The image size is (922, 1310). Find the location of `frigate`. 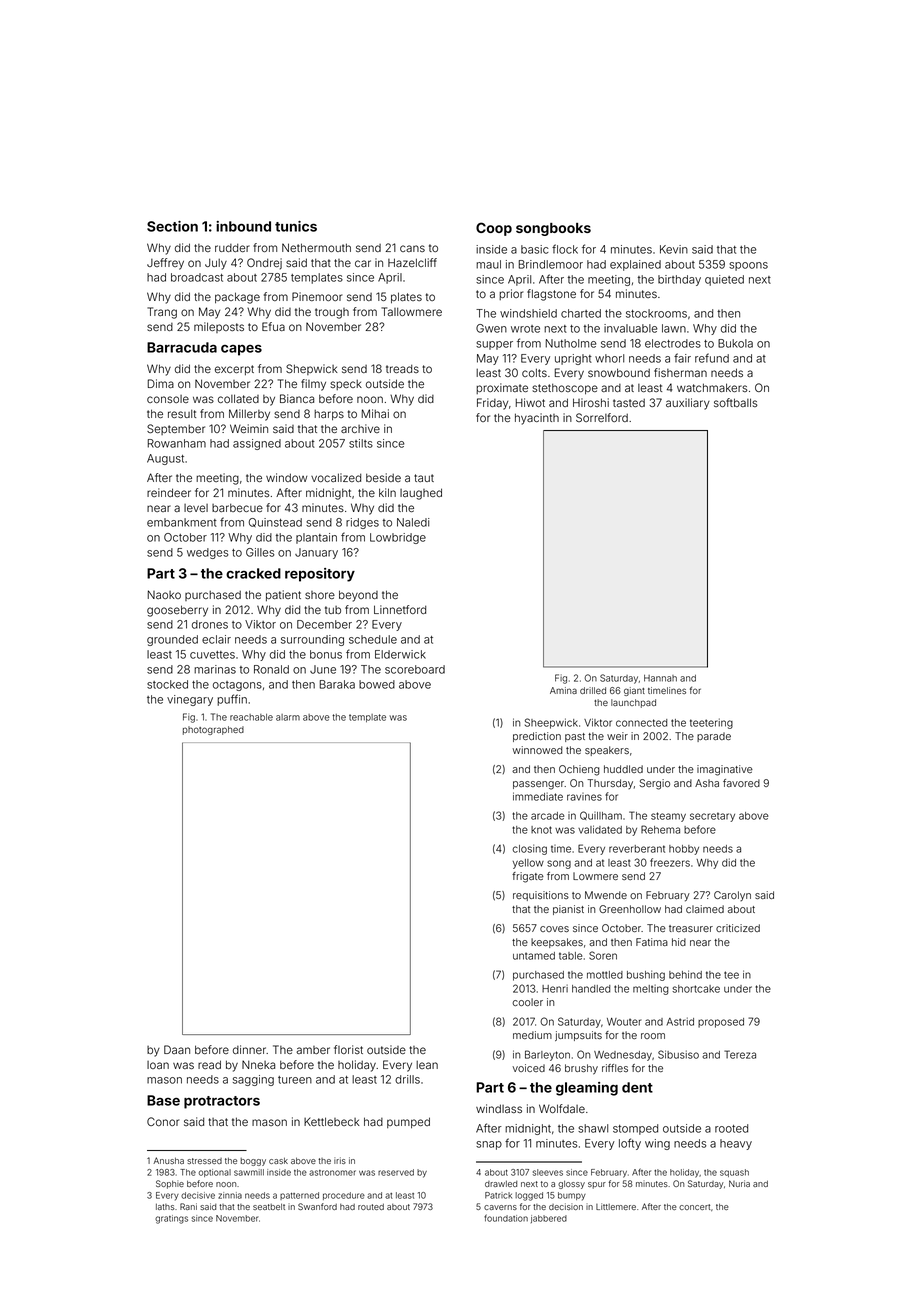

frigate is located at coordinates (528, 877).
